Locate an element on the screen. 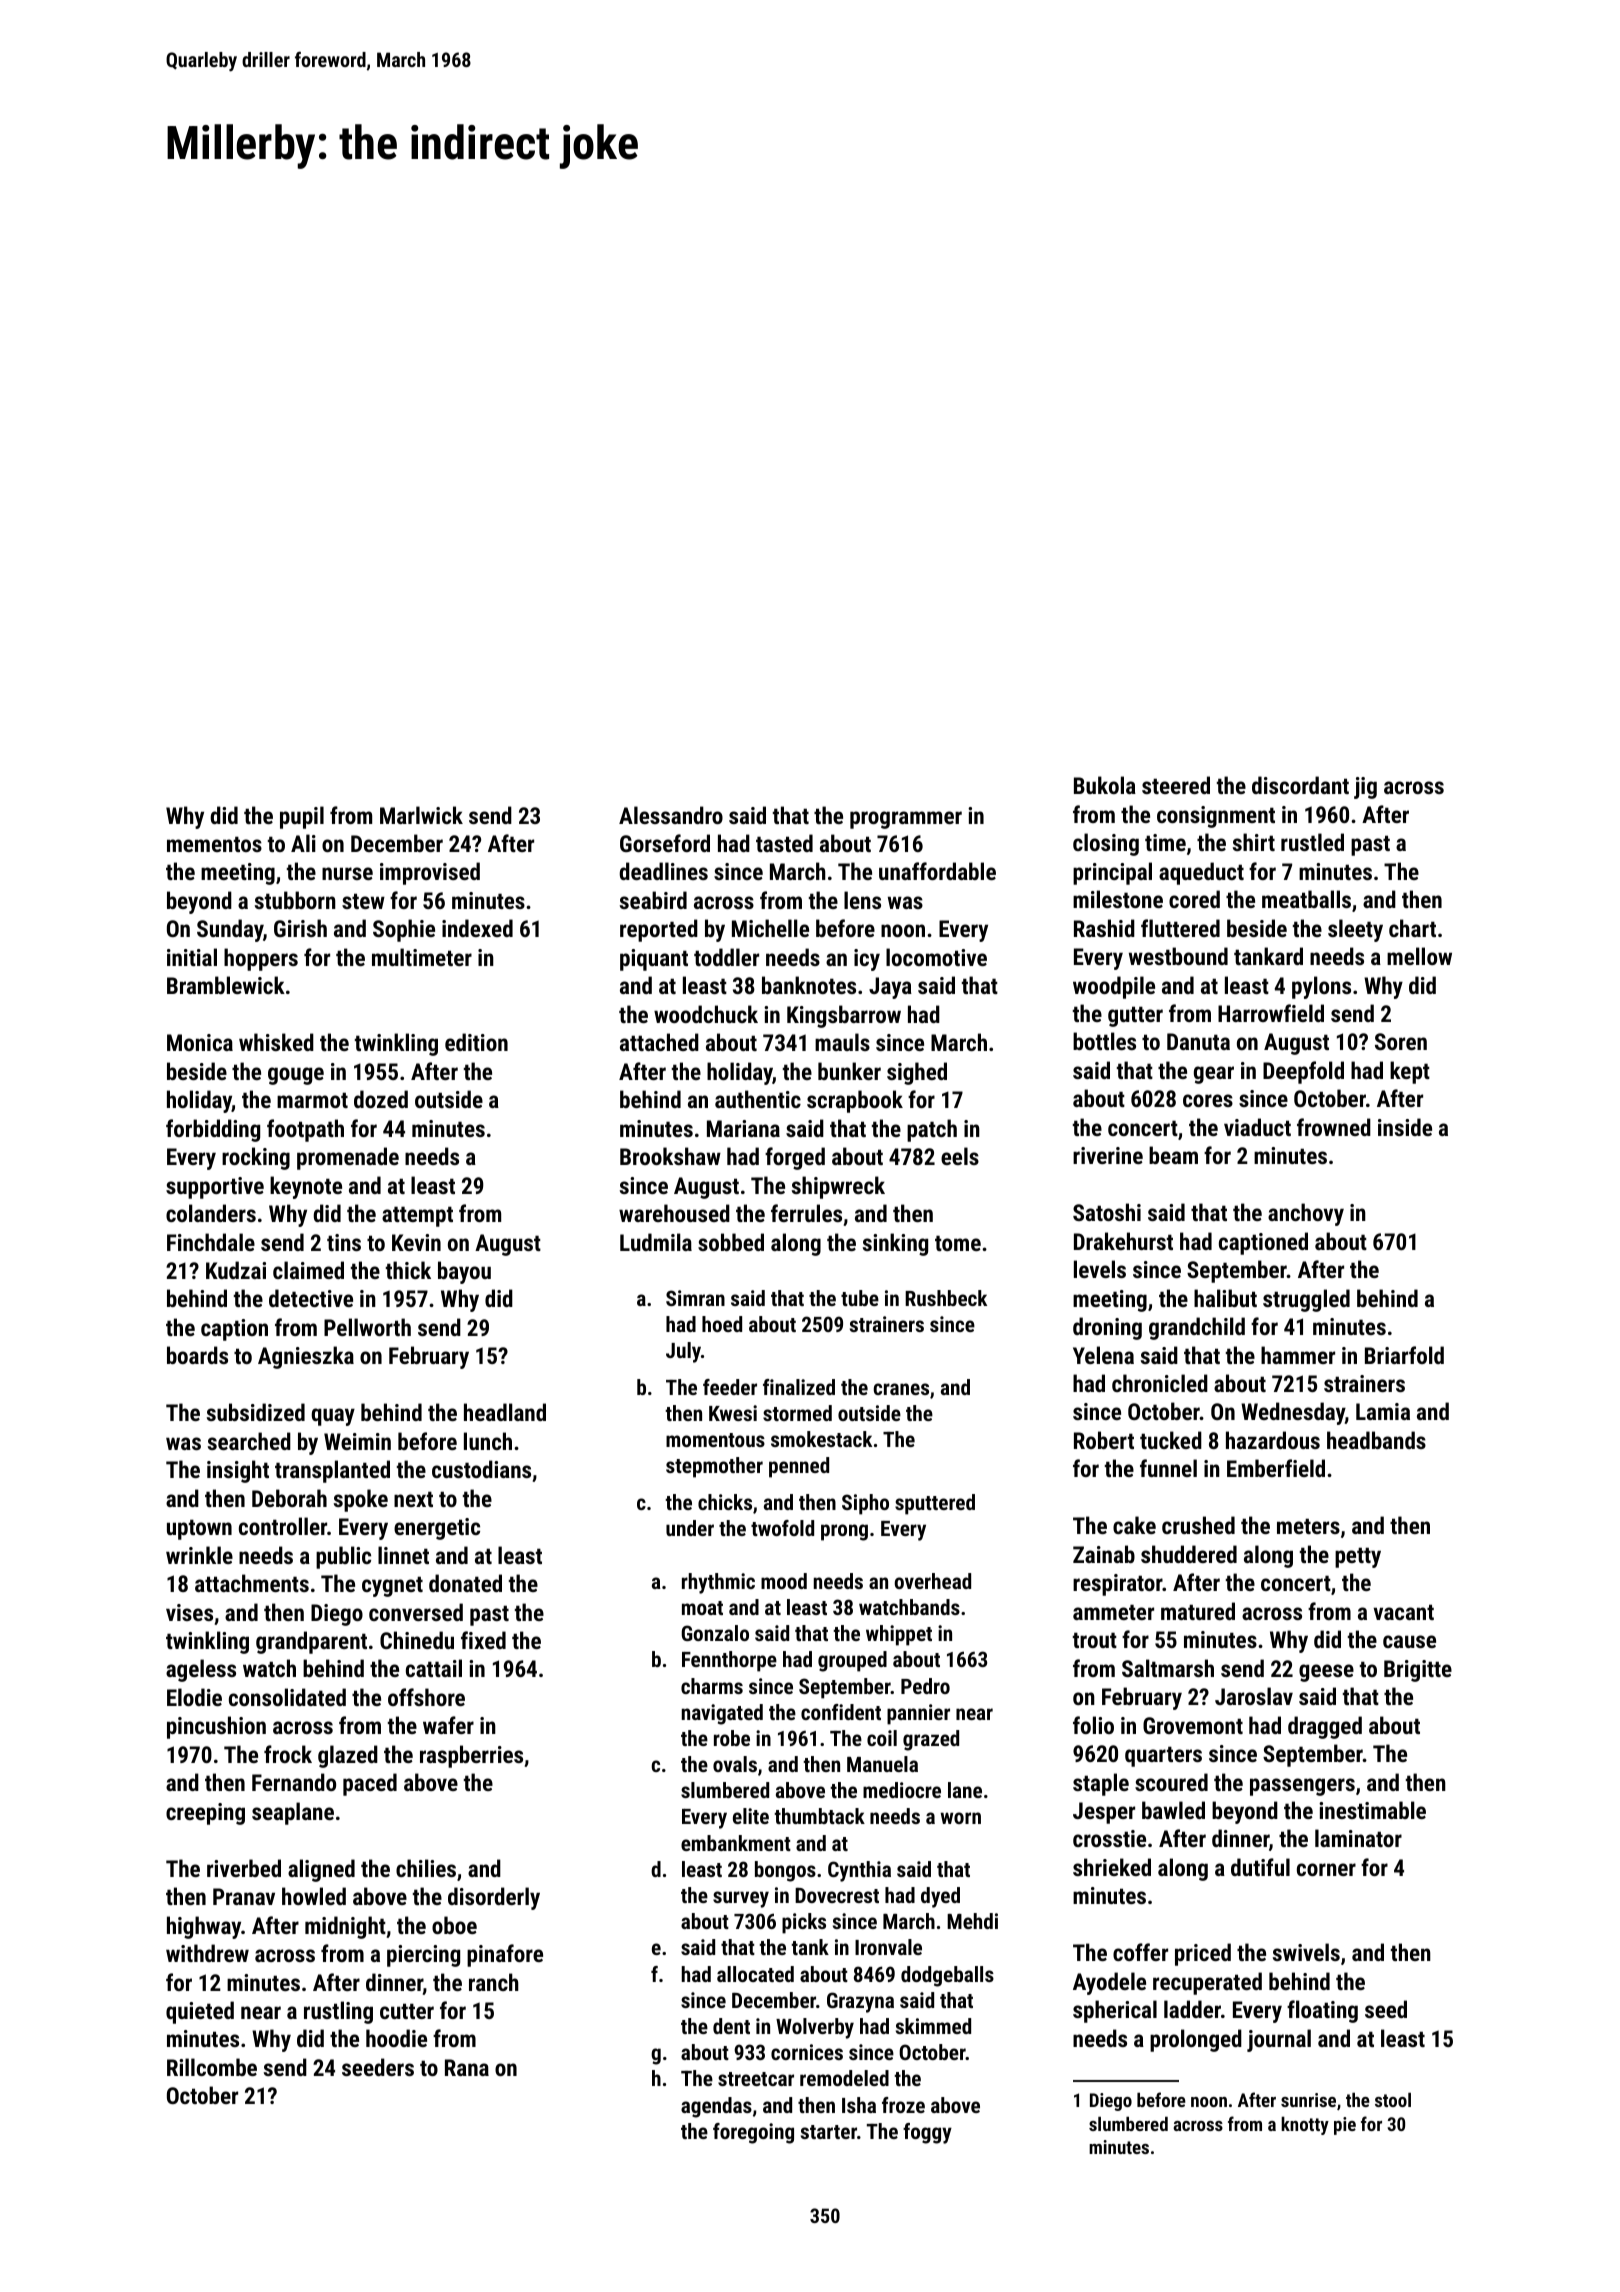  Rillcombe is located at coordinates (212, 2067).
